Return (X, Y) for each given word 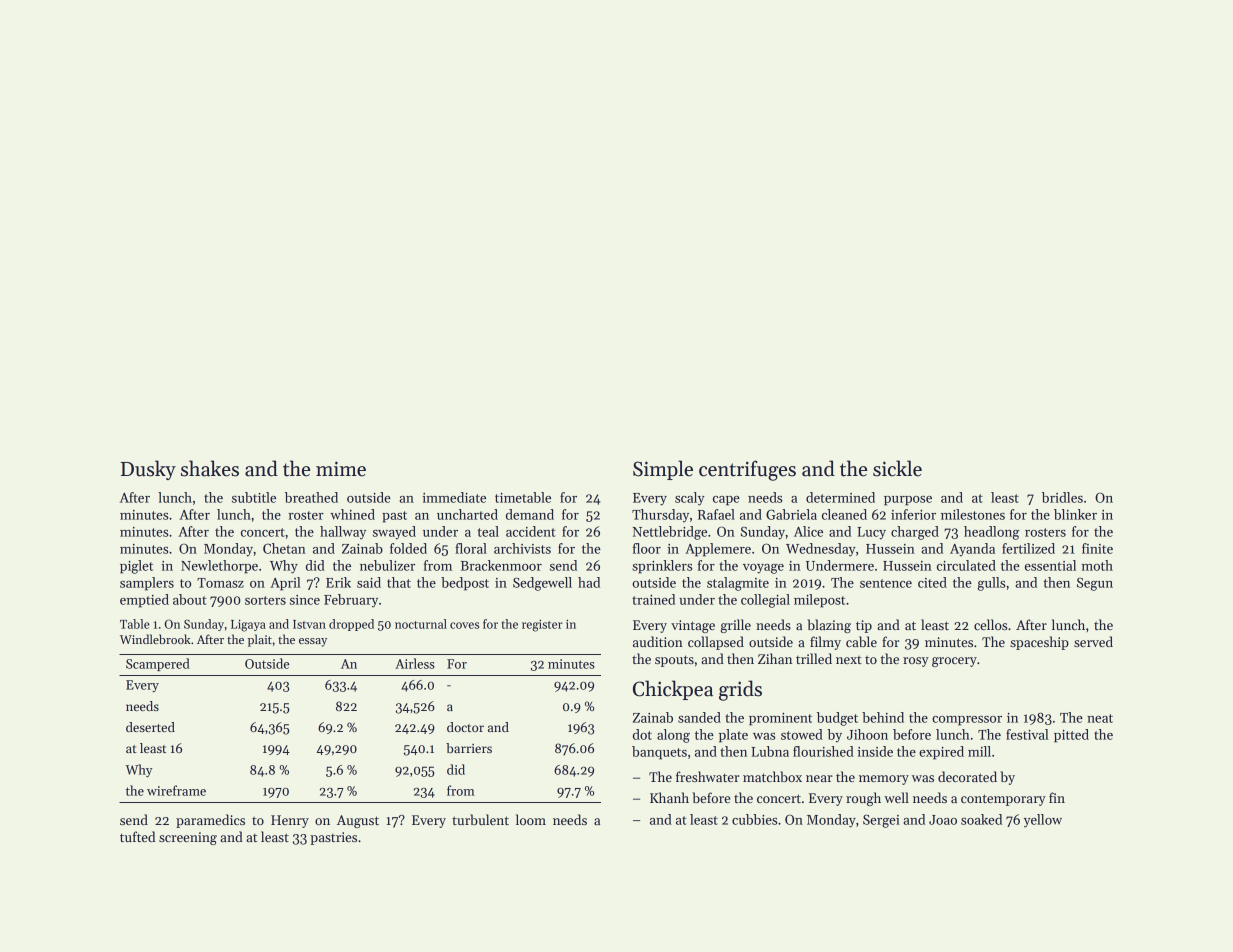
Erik (338, 582)
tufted (137, 836)
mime (341, 469)
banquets (659, 753)
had (589, 582)
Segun (1095, 584)
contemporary (1003, 800)
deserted (150, 727)
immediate (454, 497)
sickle (897, 468)
